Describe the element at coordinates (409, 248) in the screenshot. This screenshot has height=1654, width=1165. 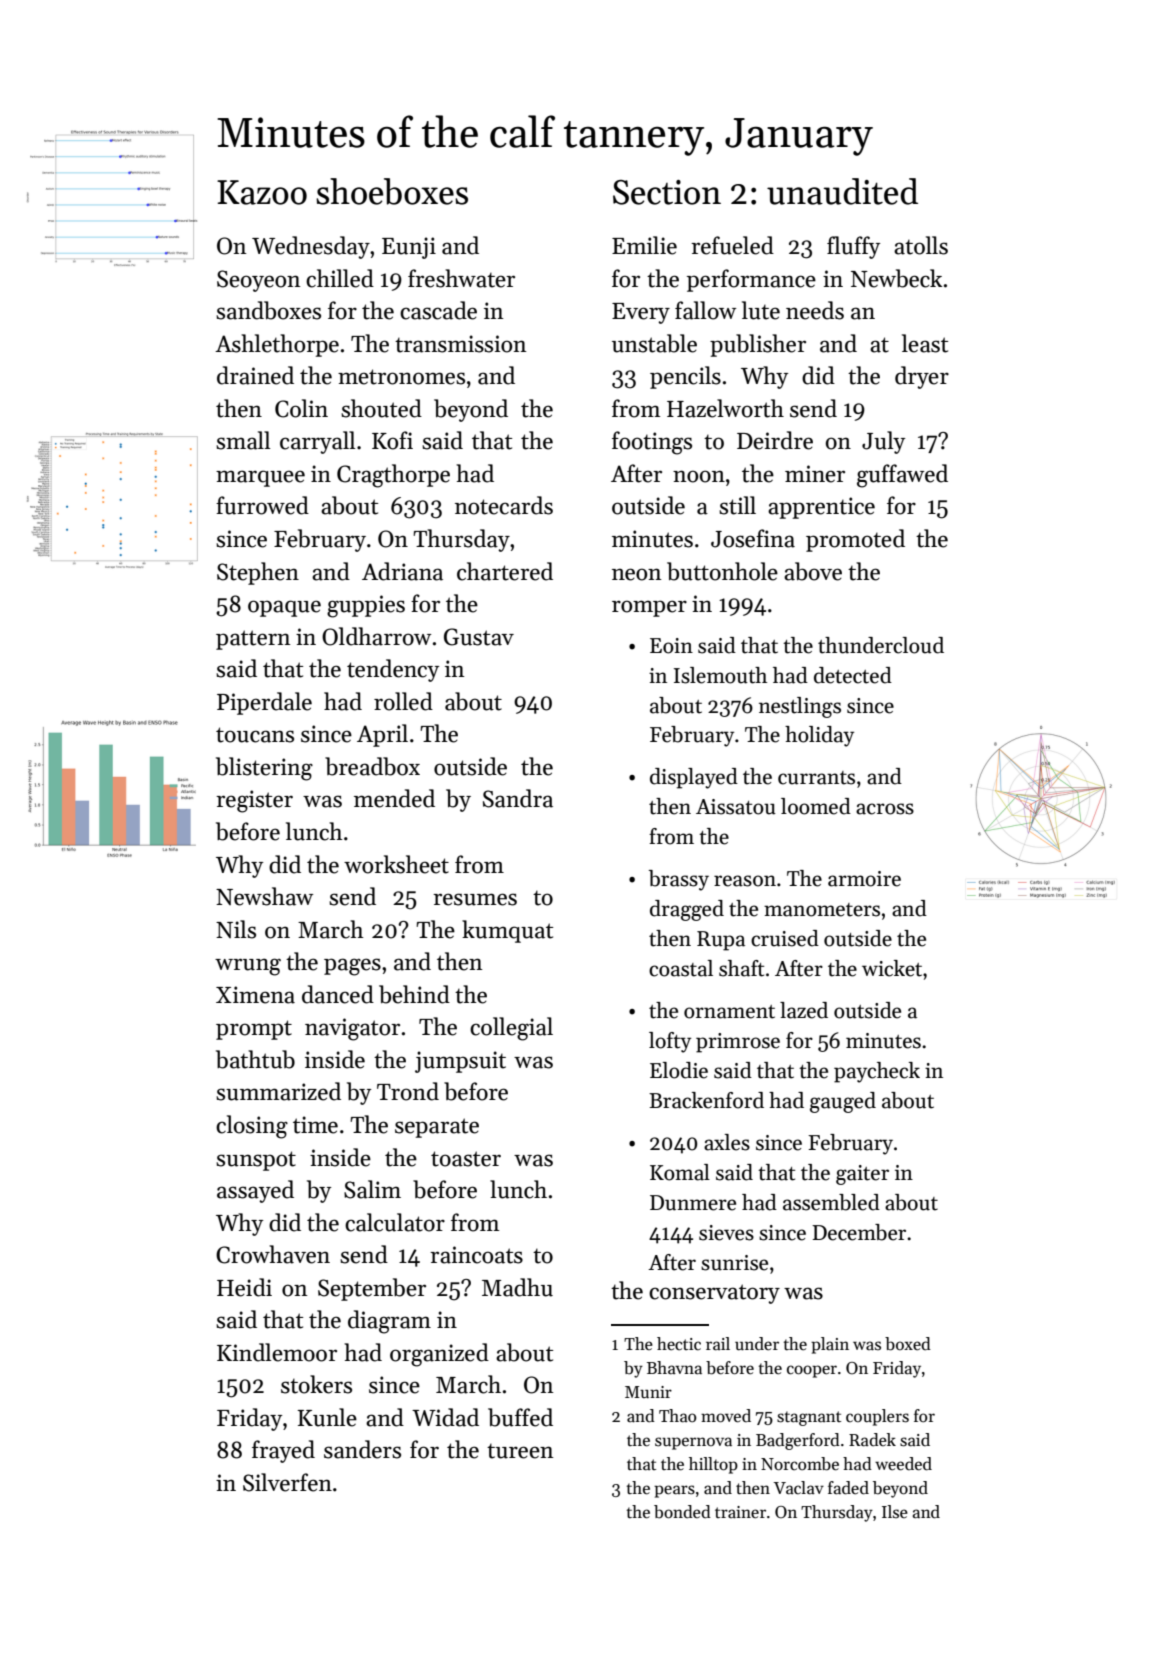
I see `Eunji` at that location.
